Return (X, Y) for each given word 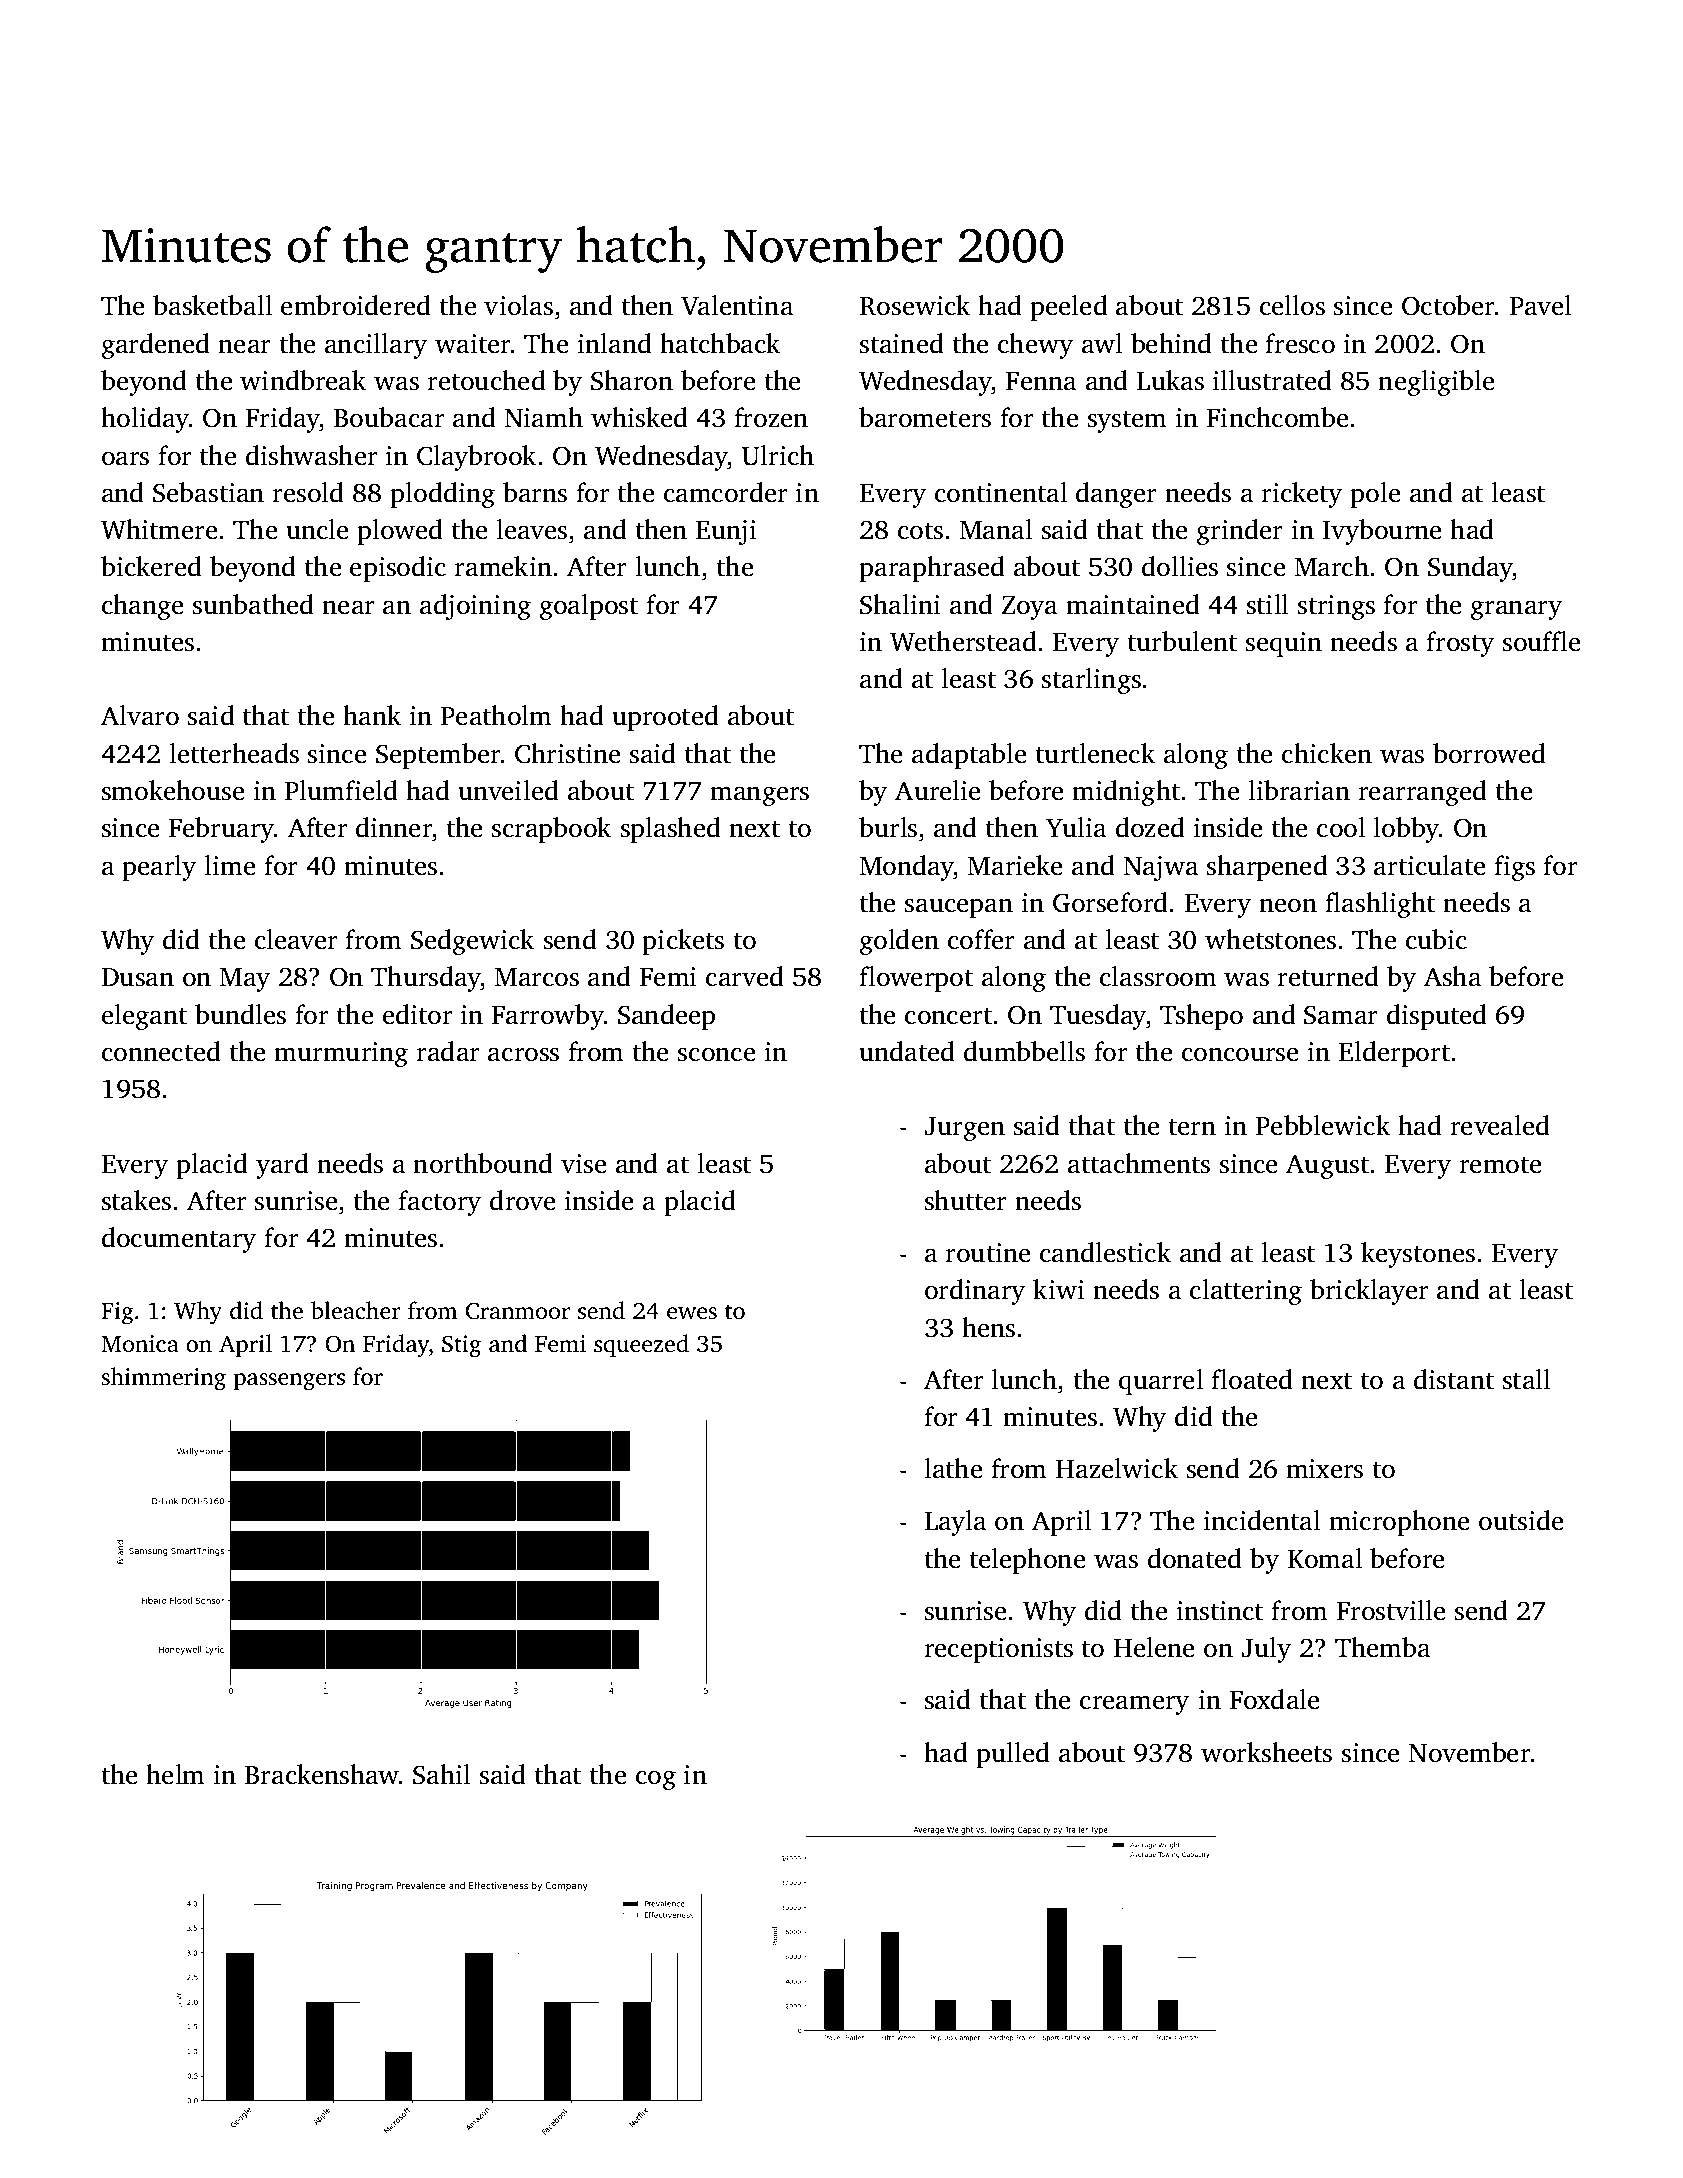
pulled (1013, 1755)
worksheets (1266, 1752)
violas (518, 305)
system (1127, 422)
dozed (1150, 827)
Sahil (442, 1774)
